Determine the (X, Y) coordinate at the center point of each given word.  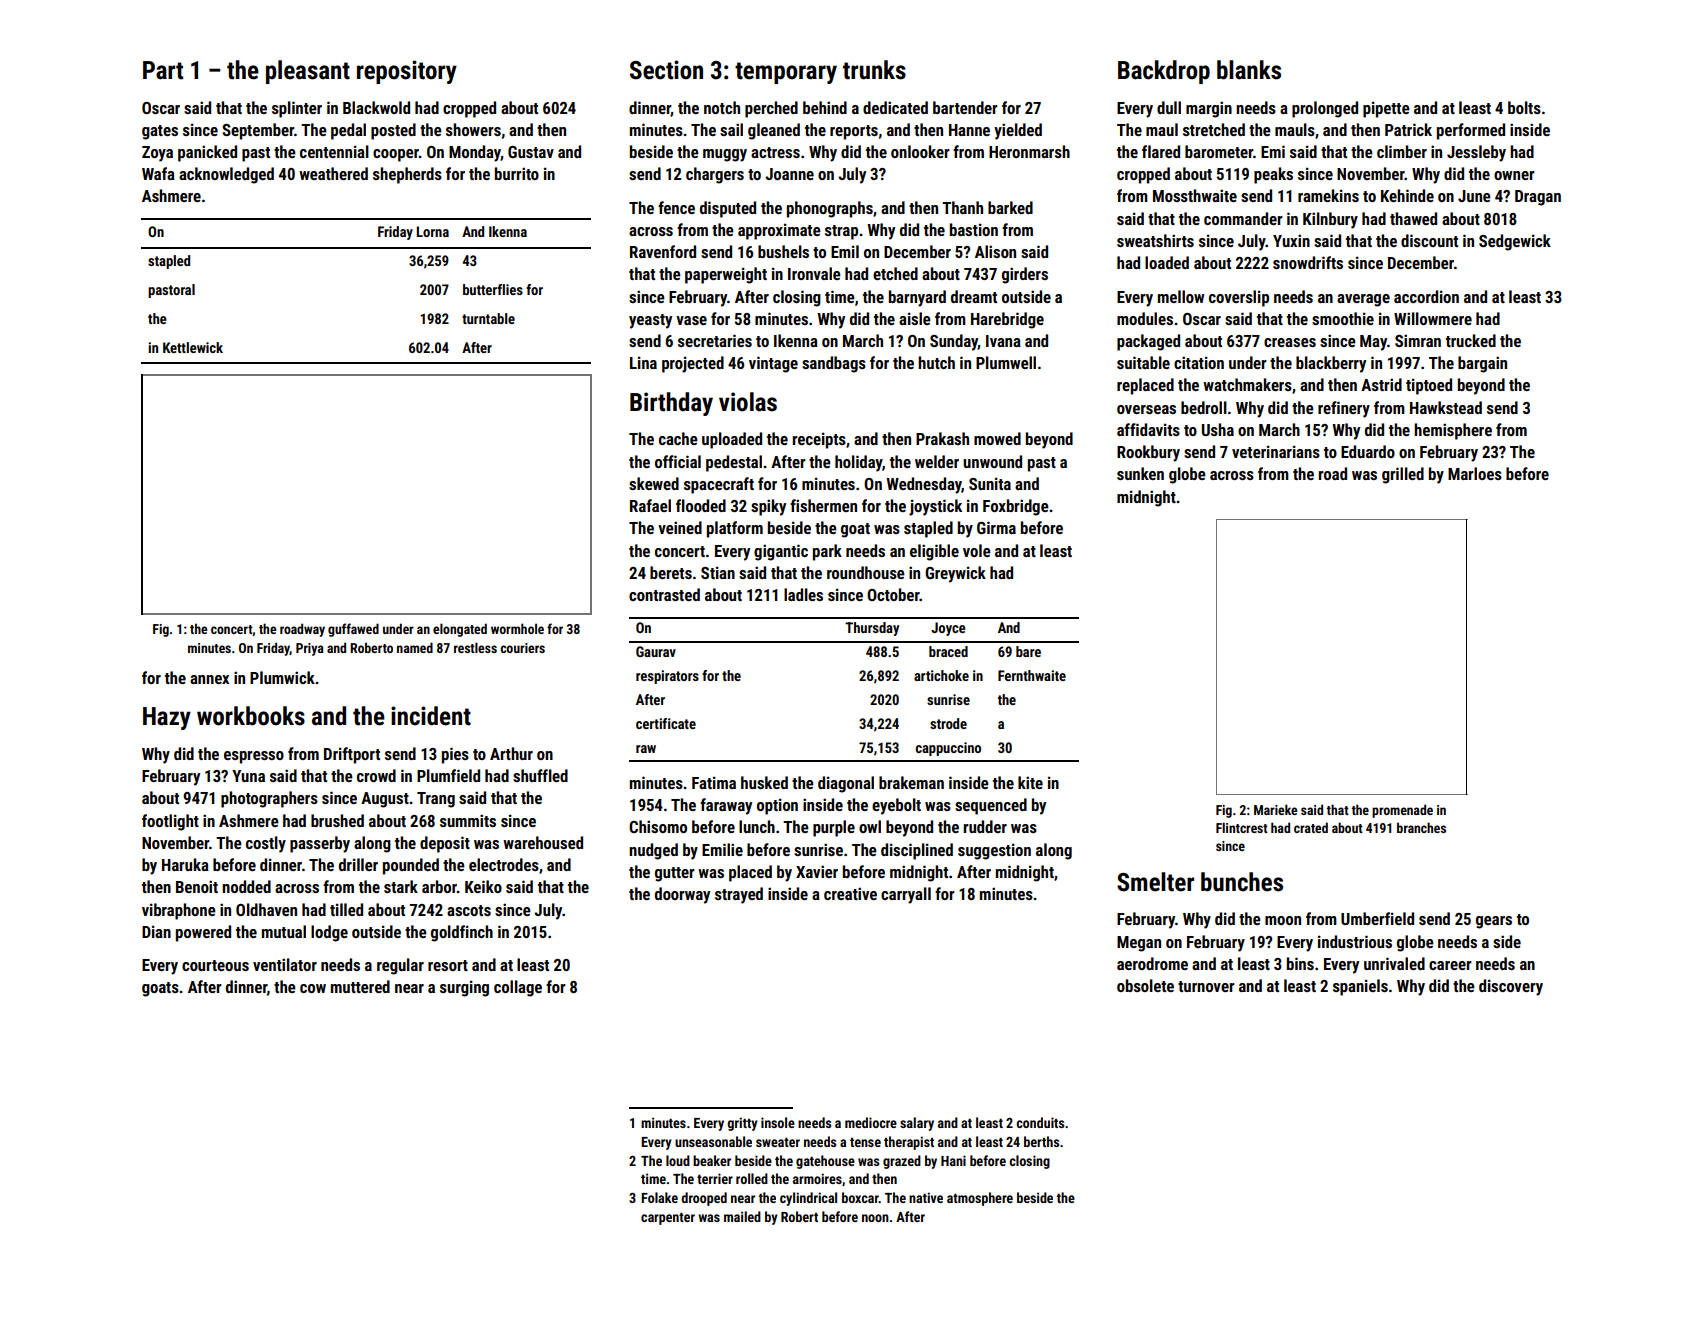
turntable (488, 318)
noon (875, 1218)
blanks (1249, 70)
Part (163, 70)
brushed (337, 820)
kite (1030, 782)
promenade (1402, 811)
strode (948, 723)
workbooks (251, 716)
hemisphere (1453, 431)
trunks (874, 70)
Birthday (671, 404)
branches (1421, 827)
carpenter (668, 1219)
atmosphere (980, 1199)
